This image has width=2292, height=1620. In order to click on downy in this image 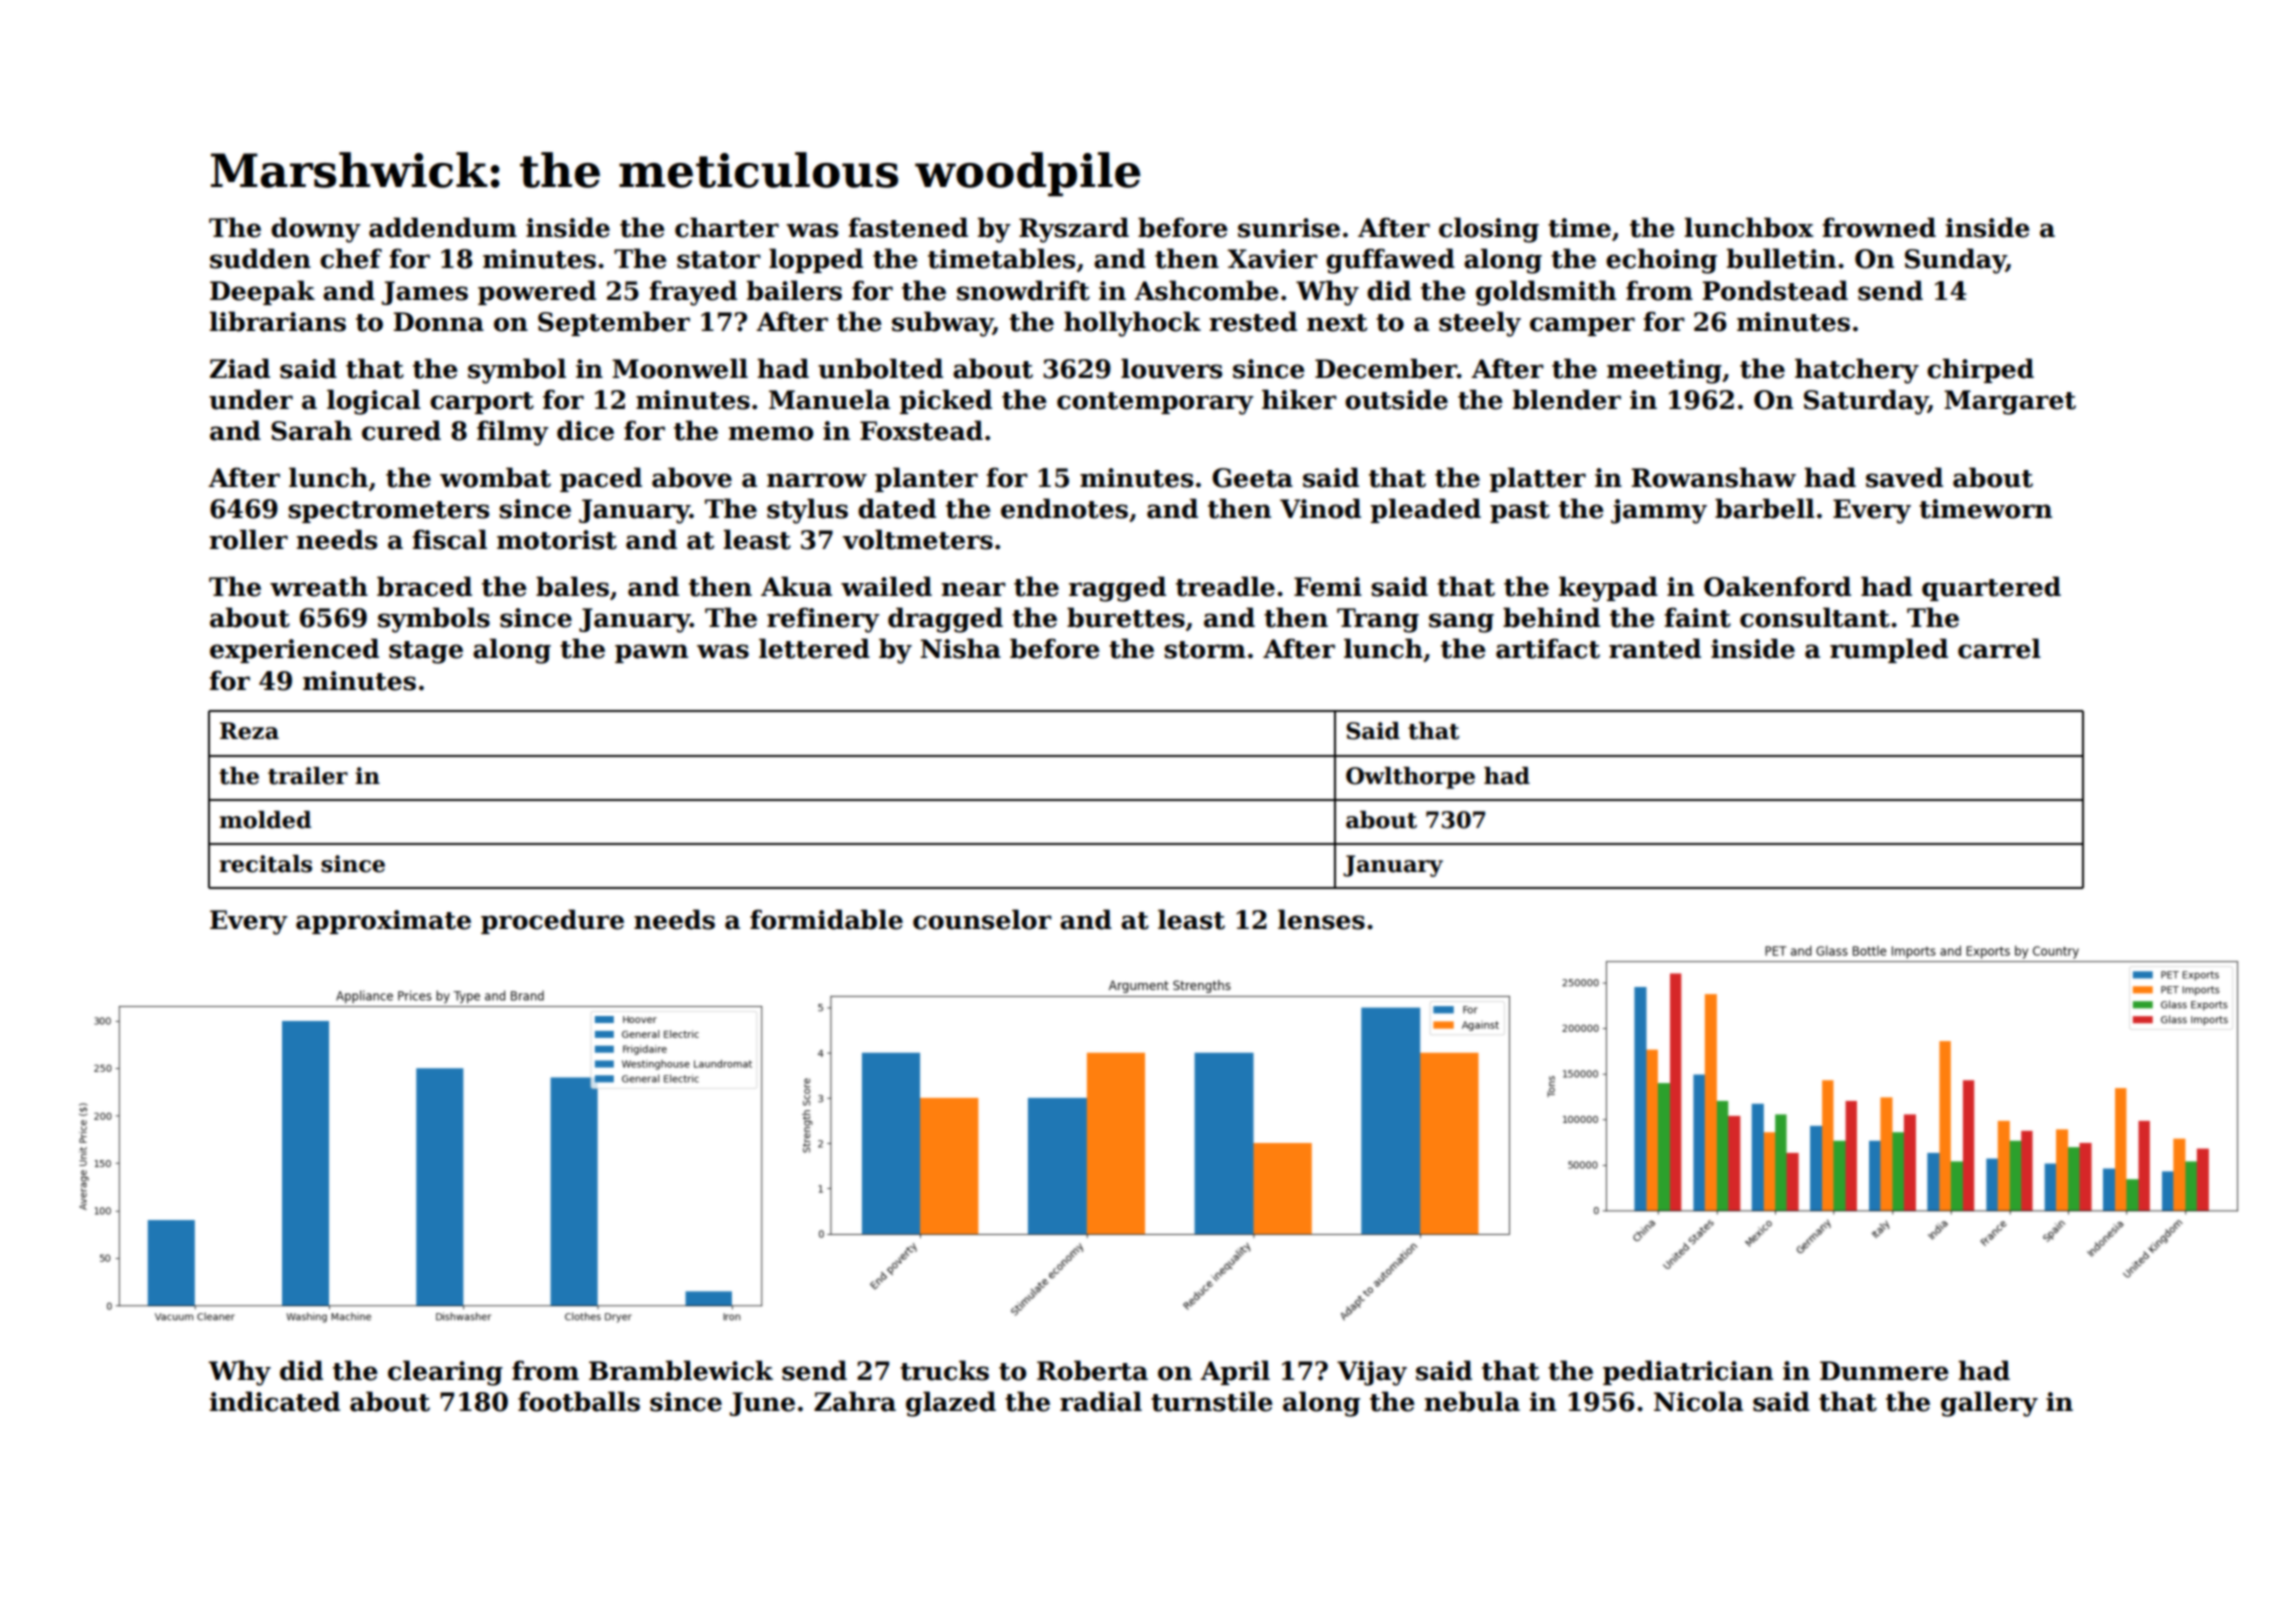, I will do `click(316, 230)`.
